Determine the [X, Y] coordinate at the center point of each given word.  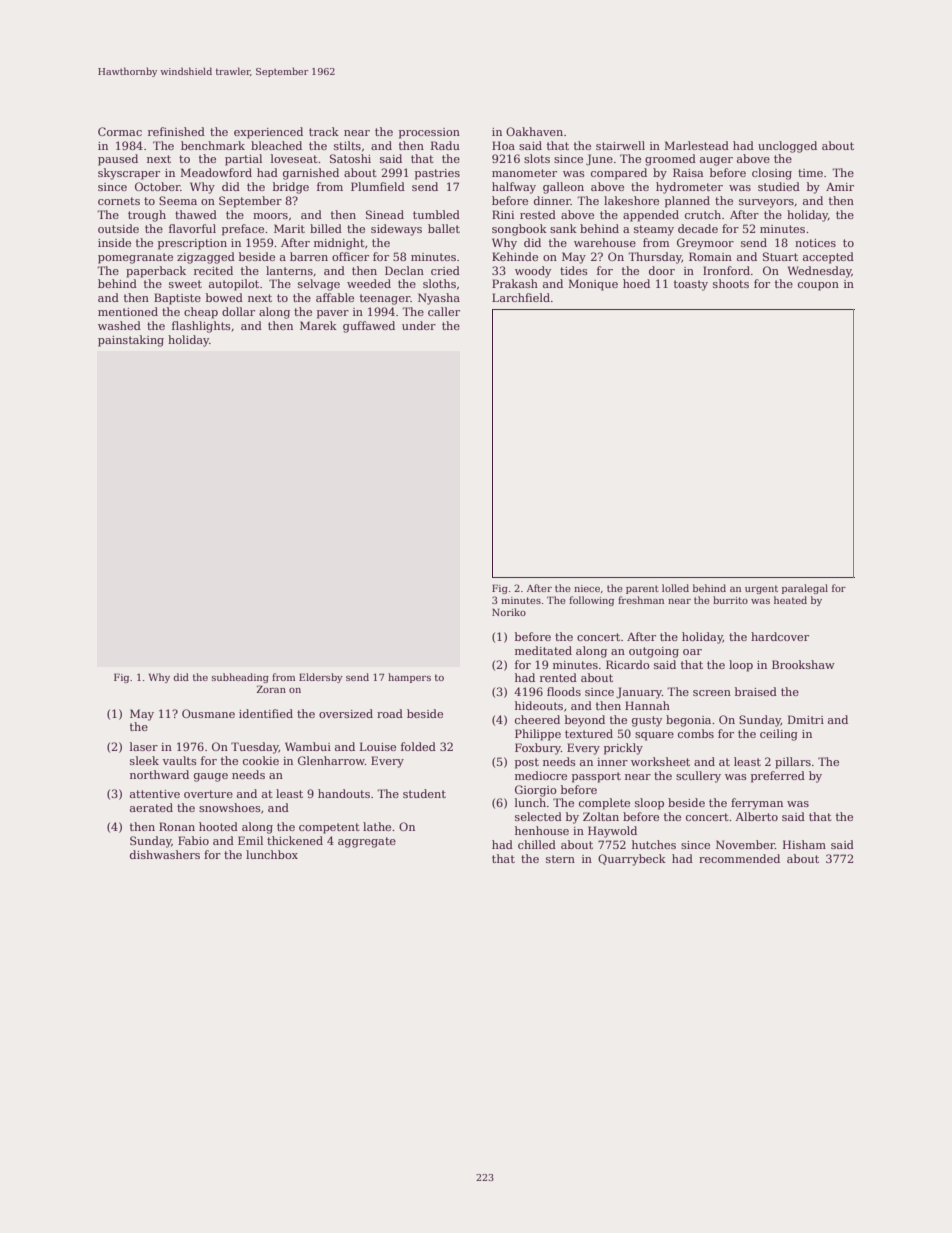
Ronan [177, 826]
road [390, 713]
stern [560, 859]
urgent [761, 589]
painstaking [131, 341]
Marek [318, 325]
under [419, 325]
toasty [691, 285]
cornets [119, 201]
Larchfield [521, 297]
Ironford [726, 270]
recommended [739, 858]
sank [563, 228]
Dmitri [806, 719]
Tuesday [255, 748]
